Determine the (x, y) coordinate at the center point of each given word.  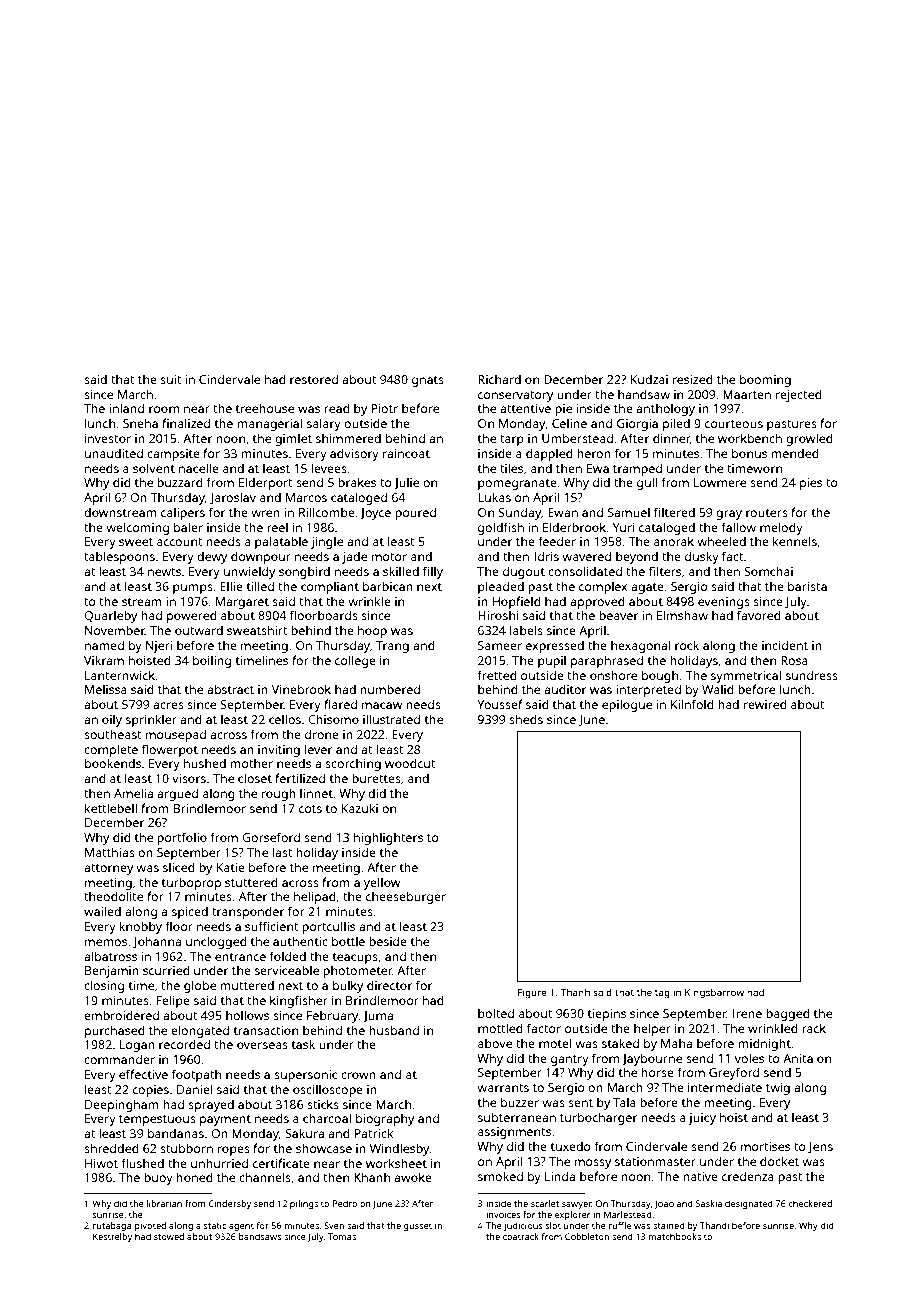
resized (693, 379)
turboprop (191, 884)
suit (170, 379)
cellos (285, 719)
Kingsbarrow (714, 993)
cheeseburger (406, 897)
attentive (525, 408)
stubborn (186, 1148)
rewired (765, 704)
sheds (526, 719)
